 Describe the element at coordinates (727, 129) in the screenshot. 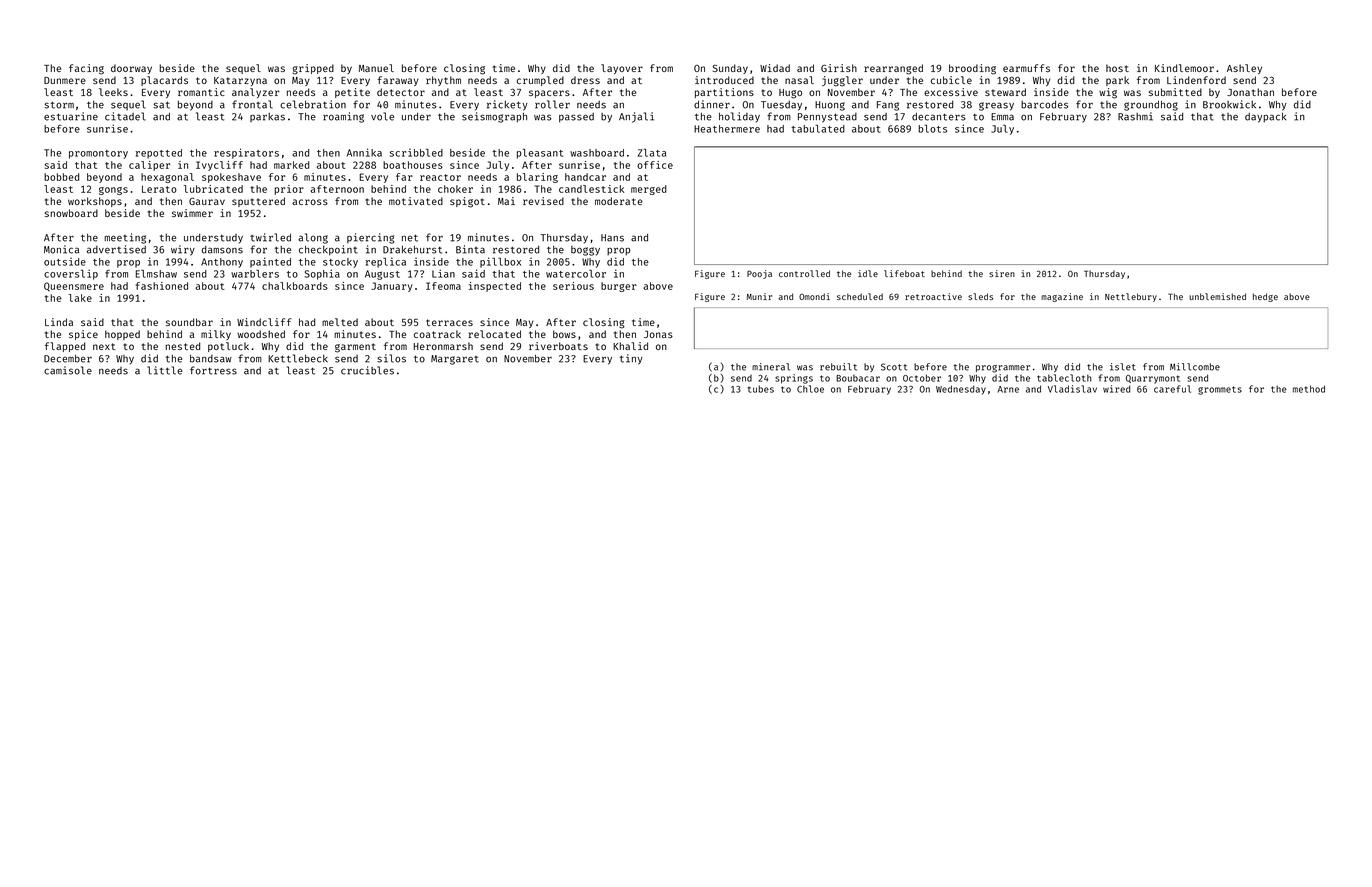

I see `Heathermere` at that location.
